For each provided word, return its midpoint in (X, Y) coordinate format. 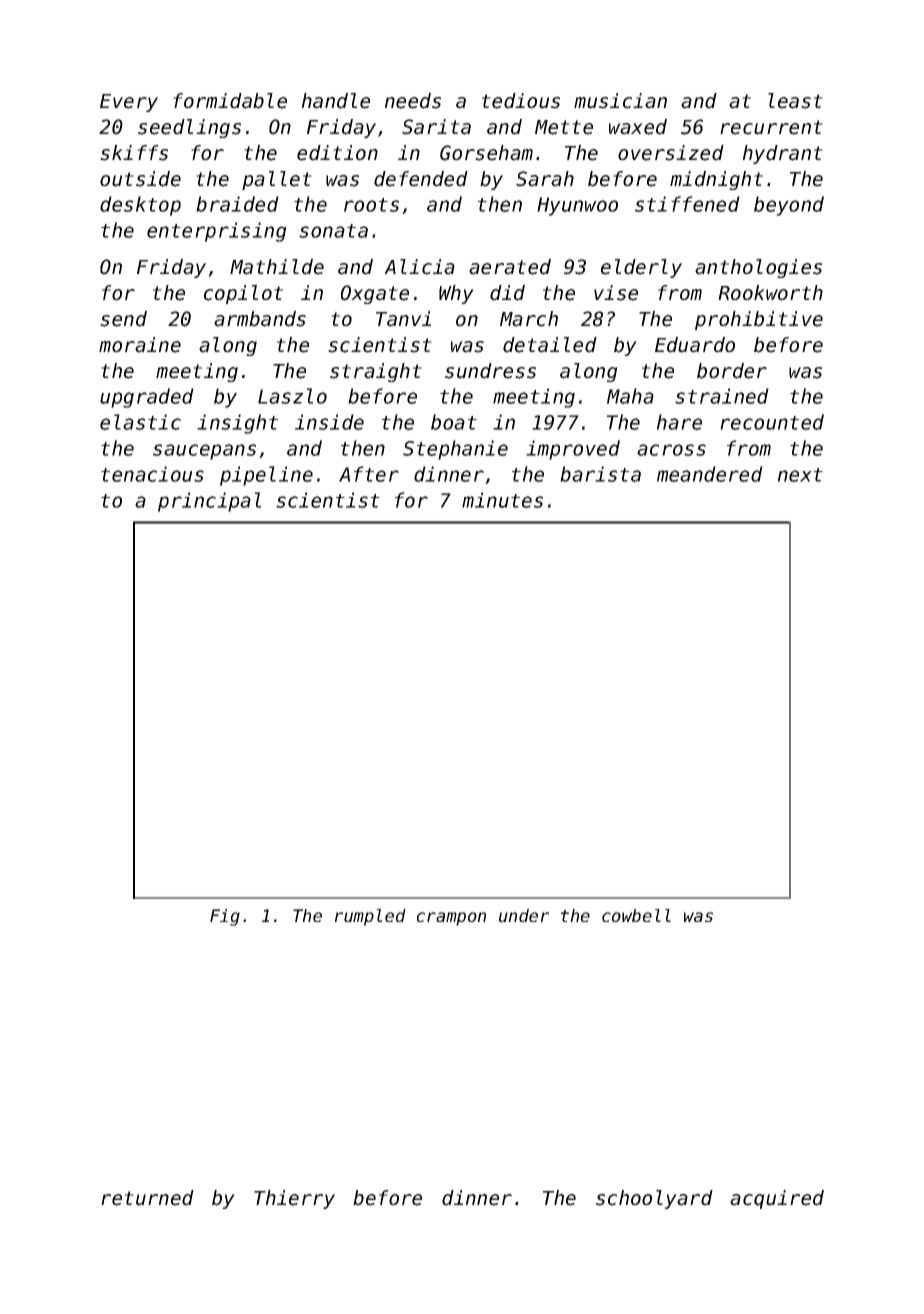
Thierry (294, 1199)
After (369, 474)
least (795, 101)
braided (237, 204)
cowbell (636, 915)
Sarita (436, 127)
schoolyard (654, 1199)
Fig (225, 917)
